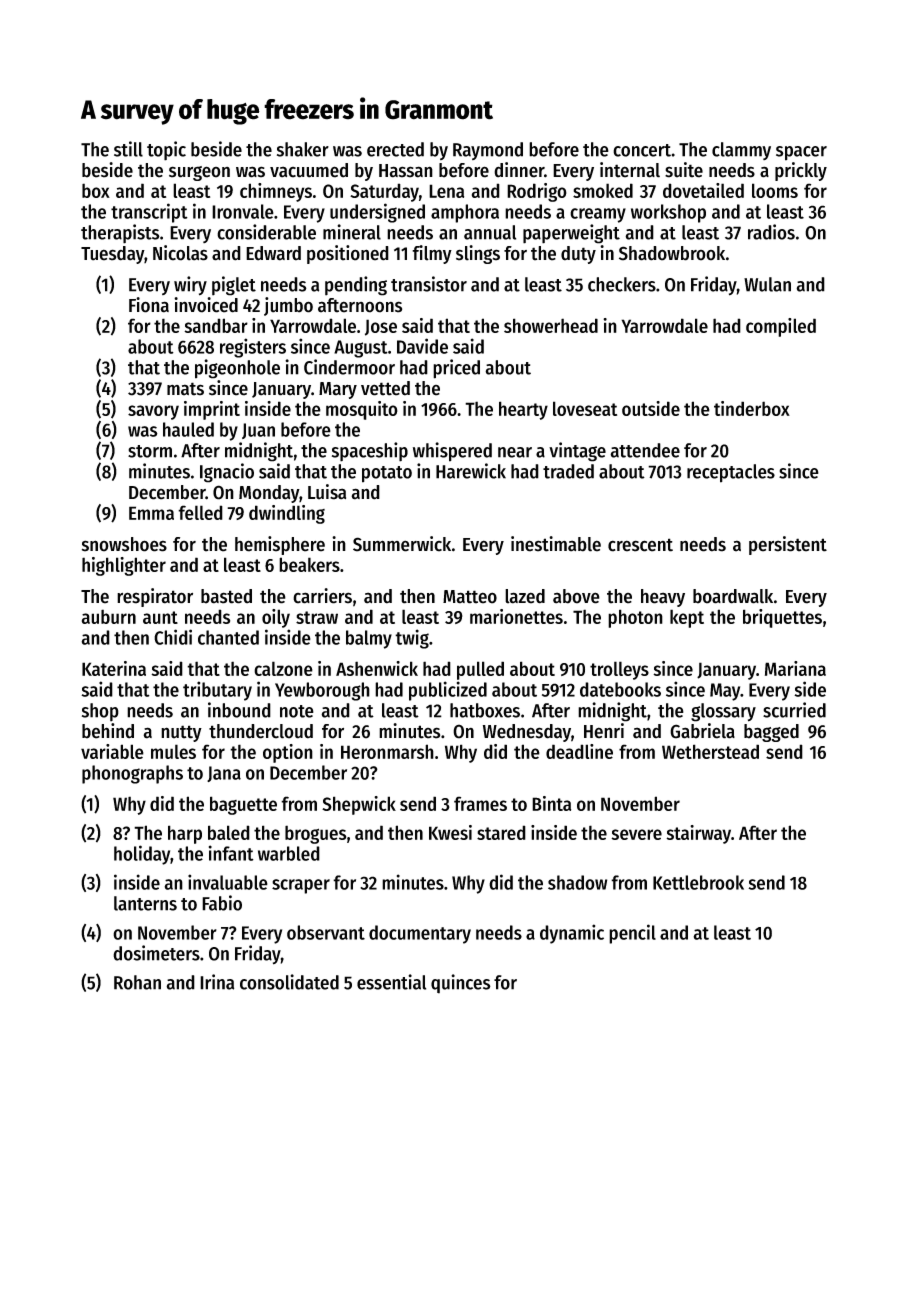 The height and width of the image is (1316, 908). Describe the element at coordinates (227, 473) in the image. I see `Ignacio` at that location.
